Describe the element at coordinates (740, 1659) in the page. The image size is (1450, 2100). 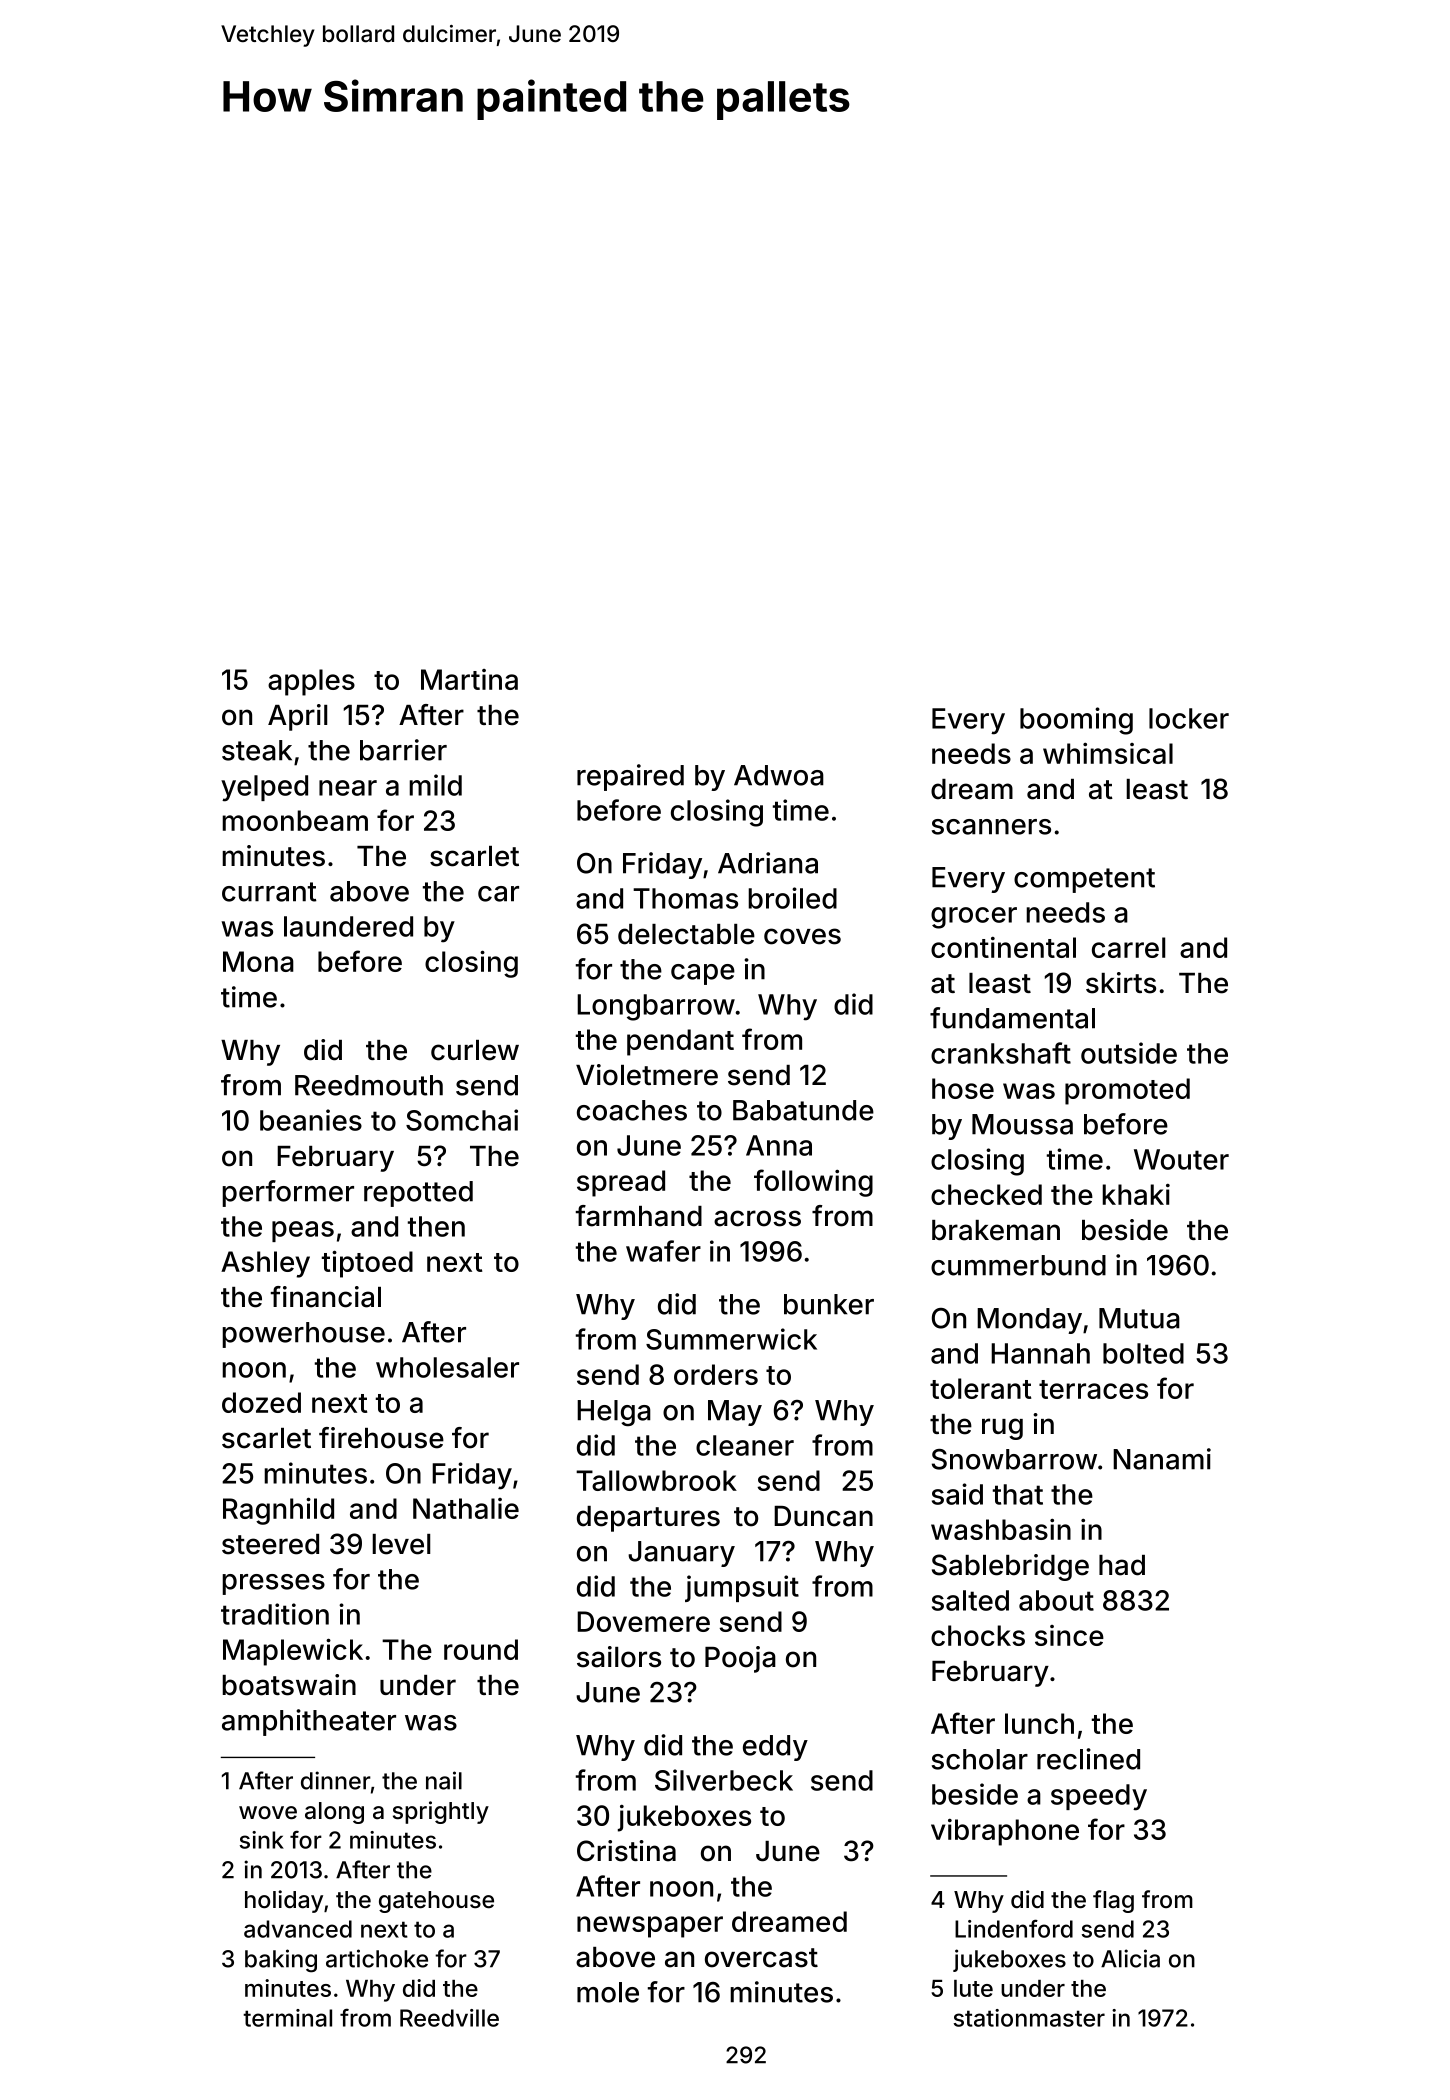
I see `Pooja` at that location.
